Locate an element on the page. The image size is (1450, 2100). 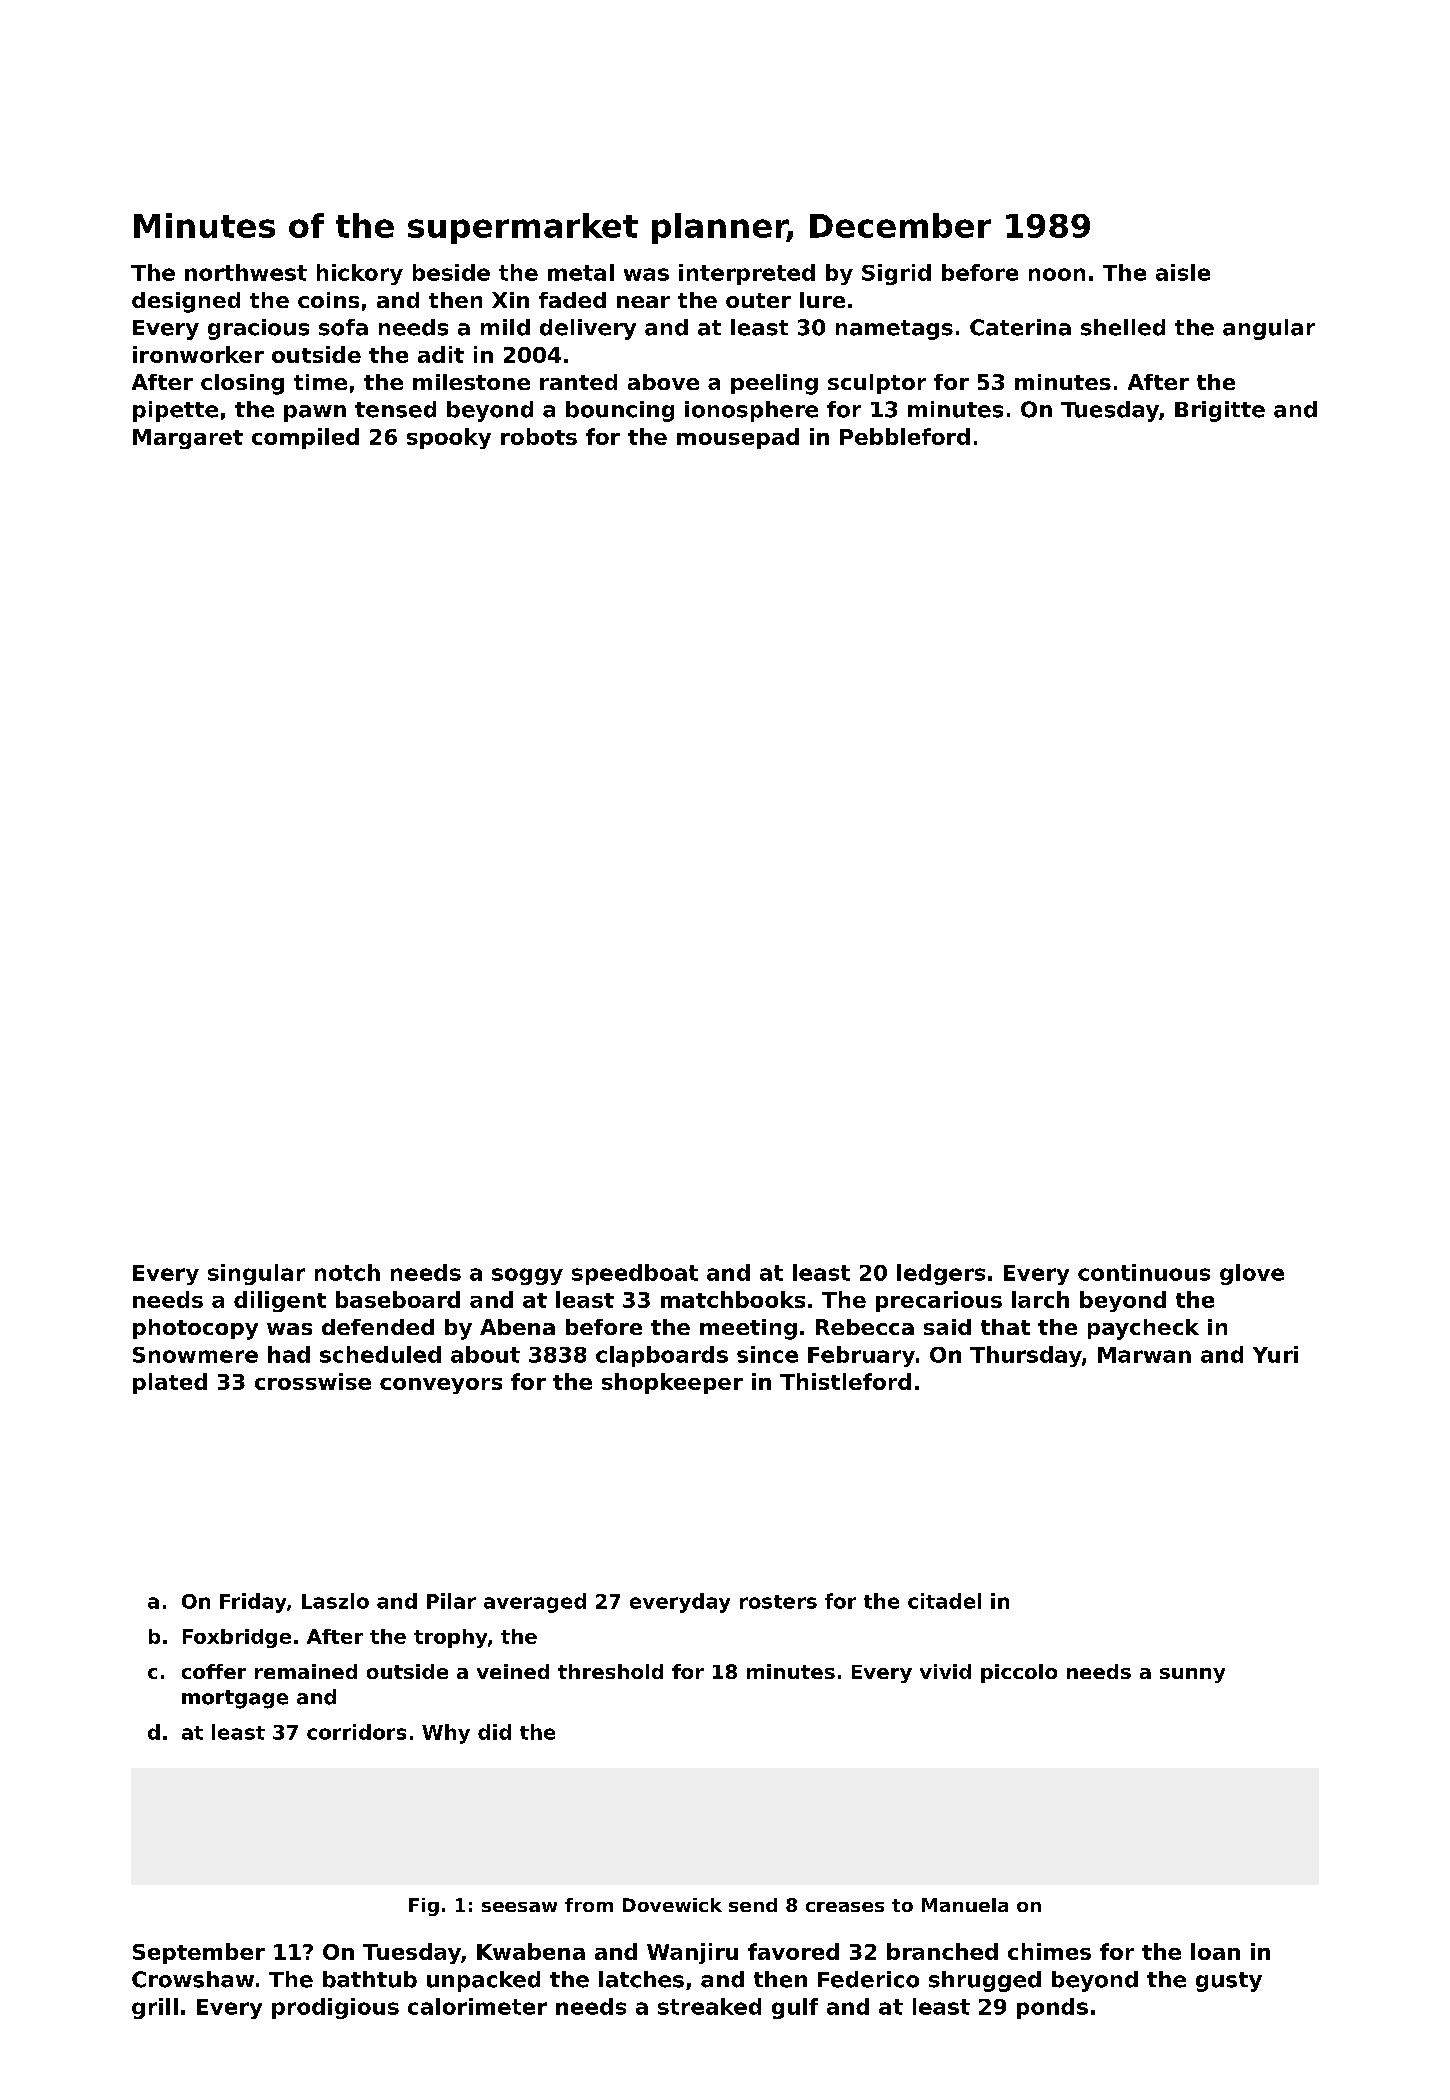
ledgers is located at coordinates (941, 1274).
